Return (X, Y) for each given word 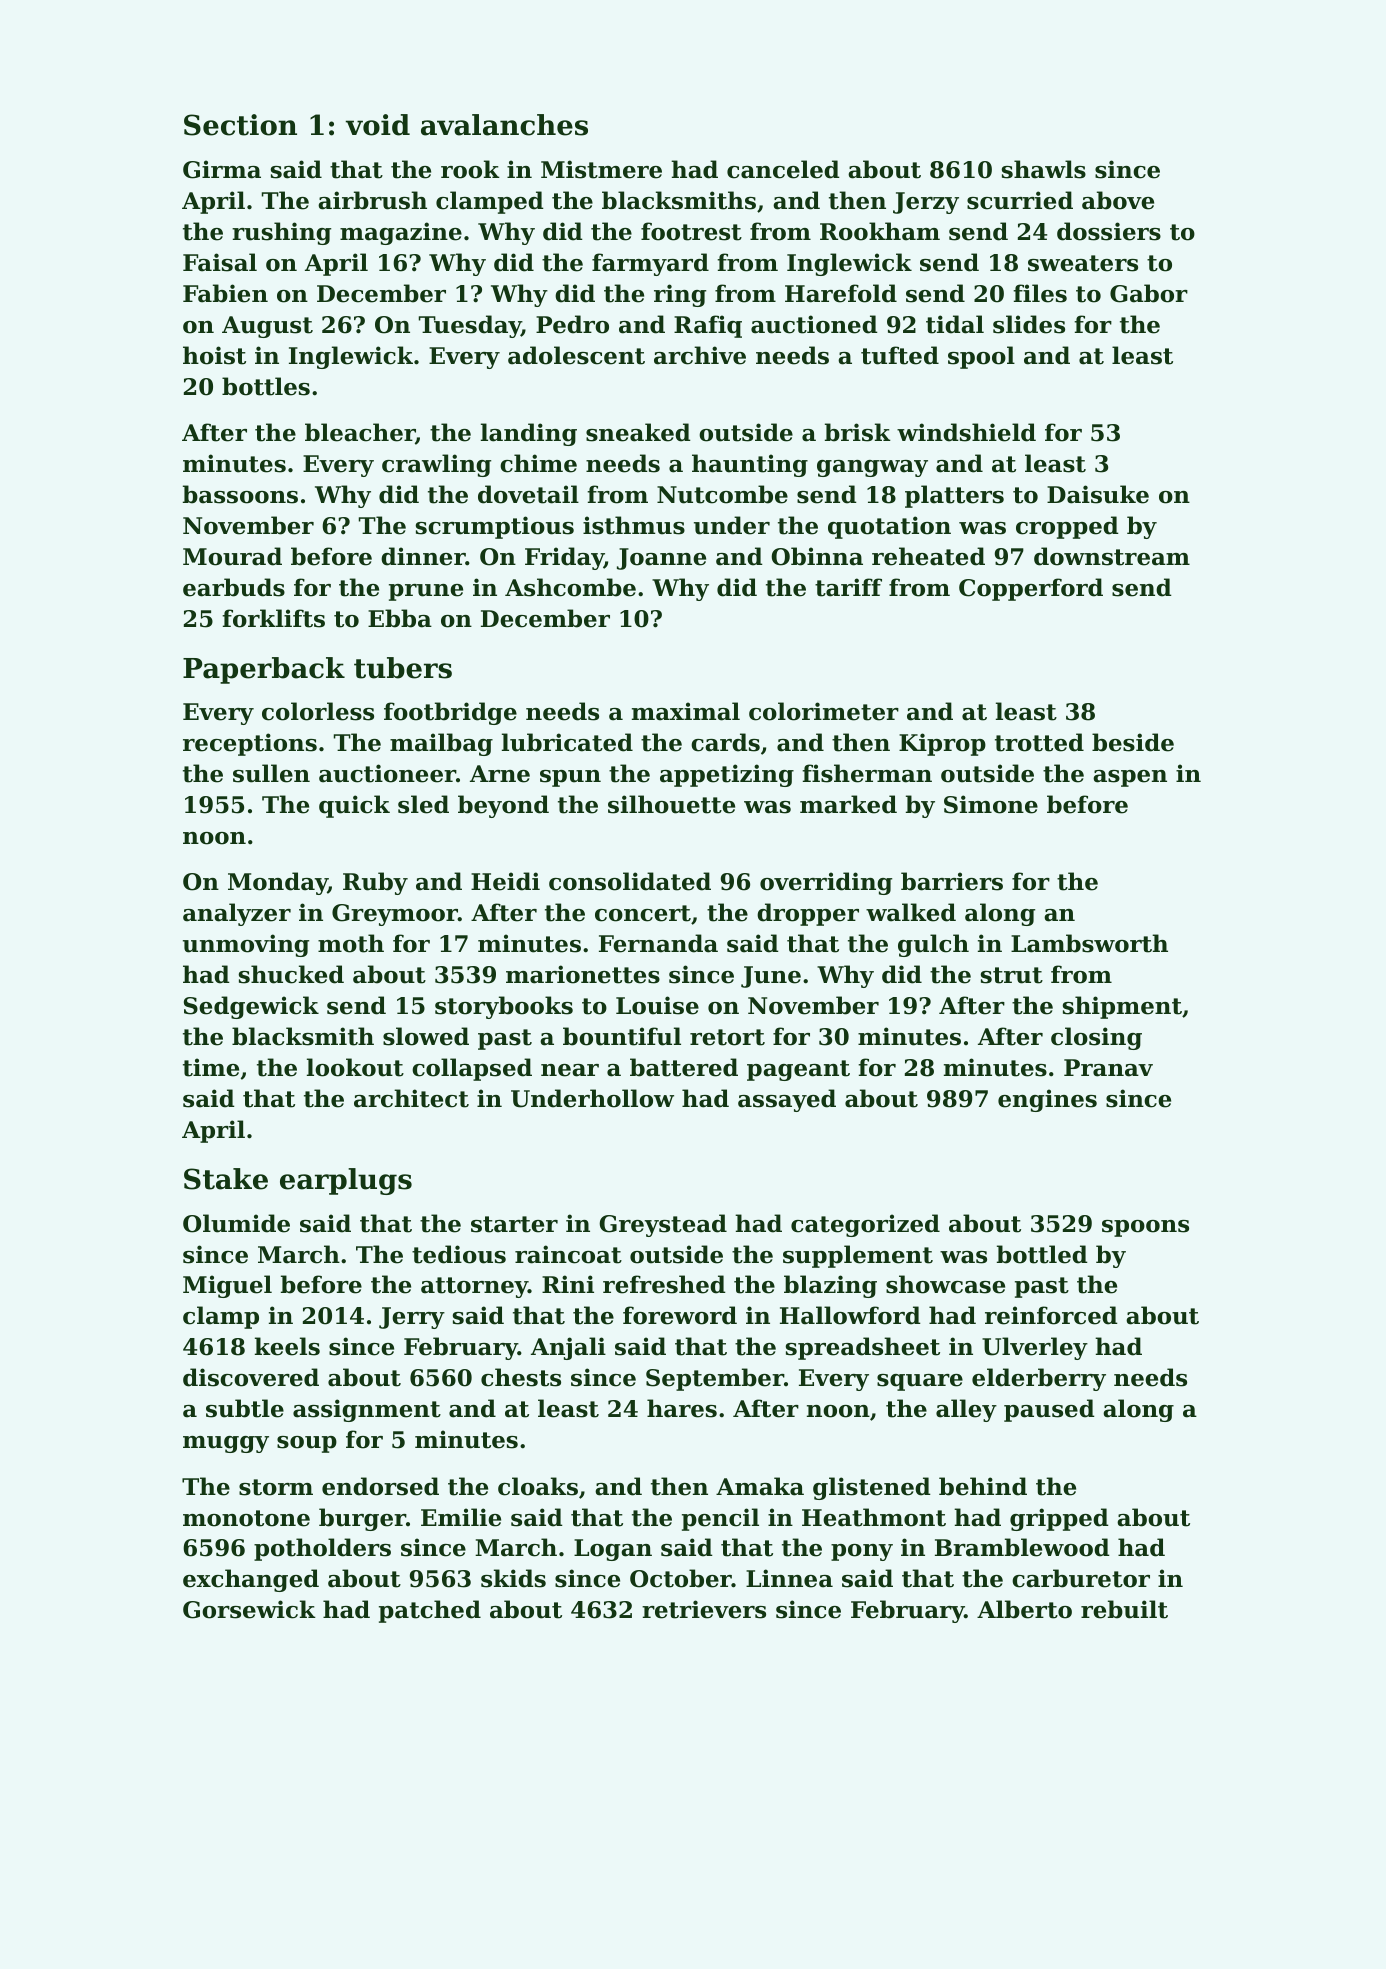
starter (514, 1224)
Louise (657, 1005)
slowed (426, 1036)
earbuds (234, 587)
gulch (933, 945)
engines (1047, 1100)
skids (513, 1578)
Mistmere (601, 169)
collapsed (472, 1069)
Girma (222, 169)
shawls (1044, 169)
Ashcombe (570, 587)
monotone (246, 1518)
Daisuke (1098, 494)
